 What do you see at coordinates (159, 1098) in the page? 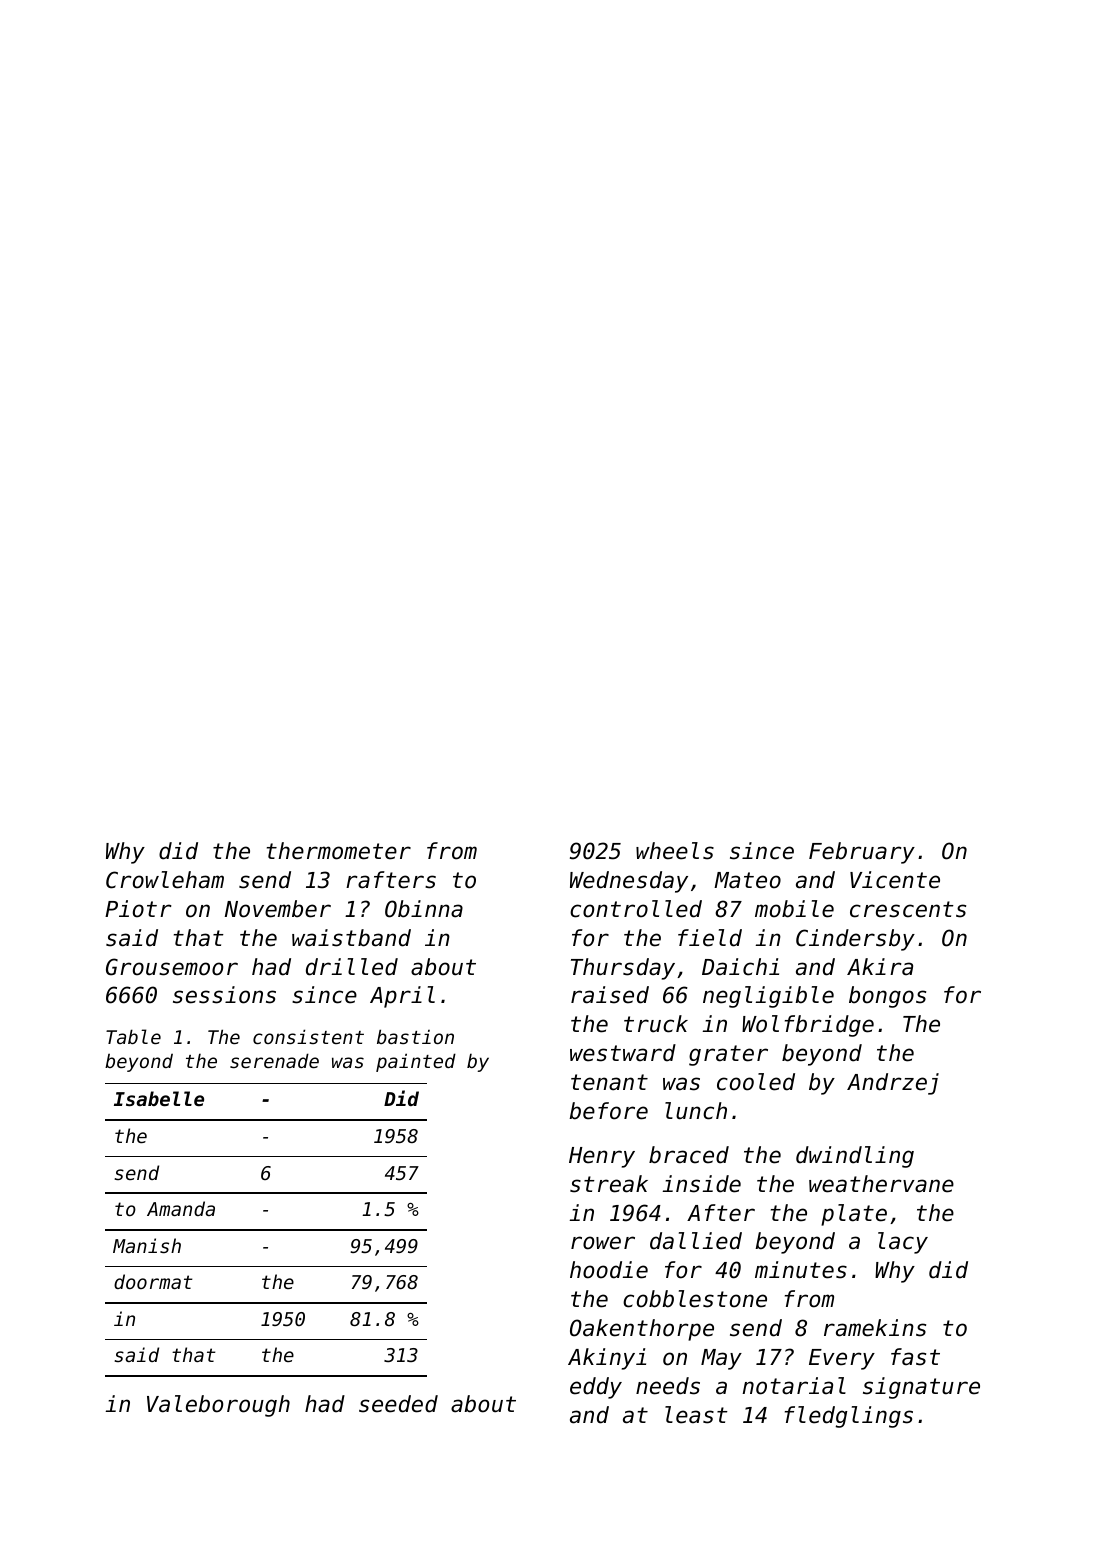
I see `Isabelle` at bounding box center [159, 1098].
